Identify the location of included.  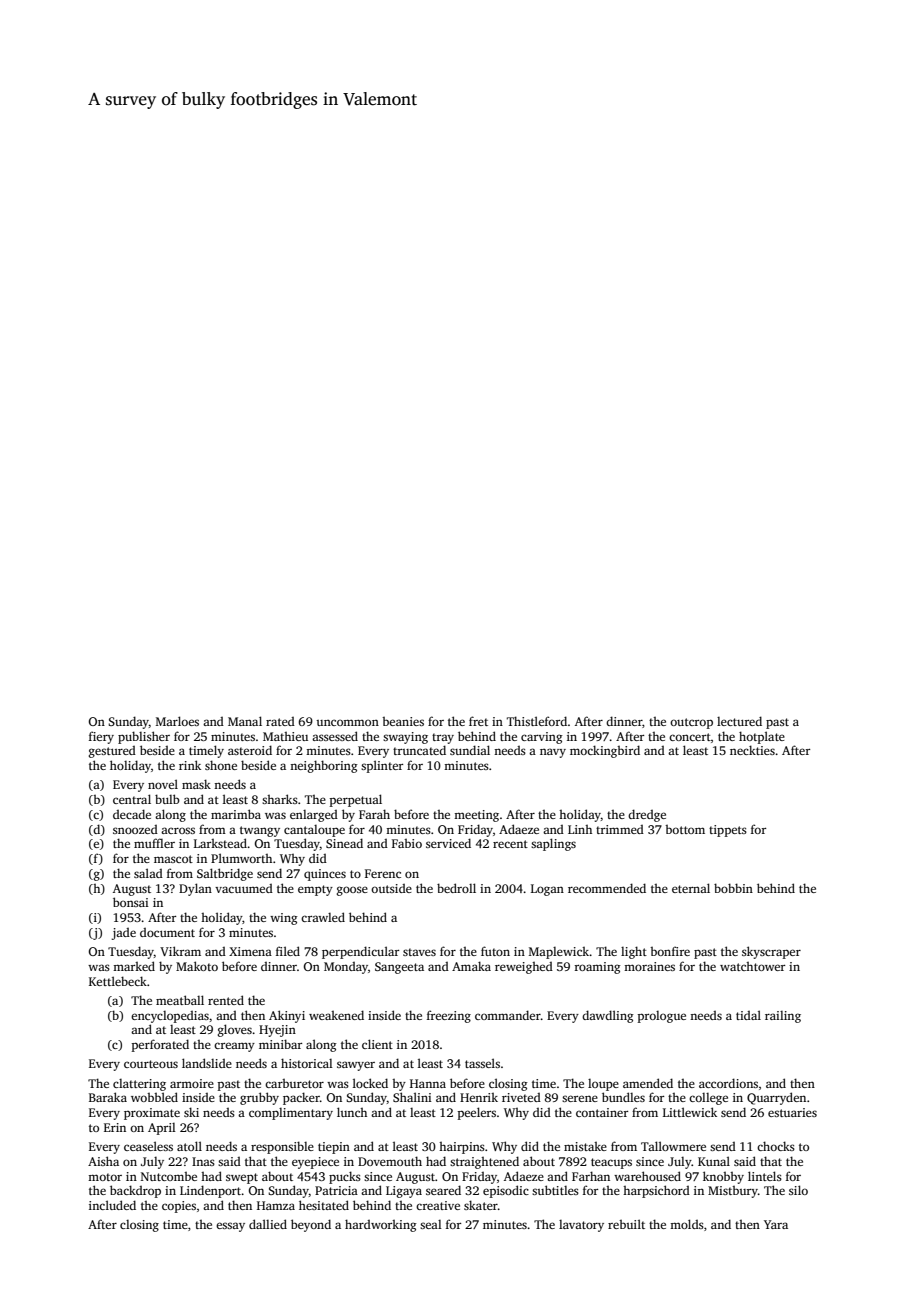
(112, 1205).
